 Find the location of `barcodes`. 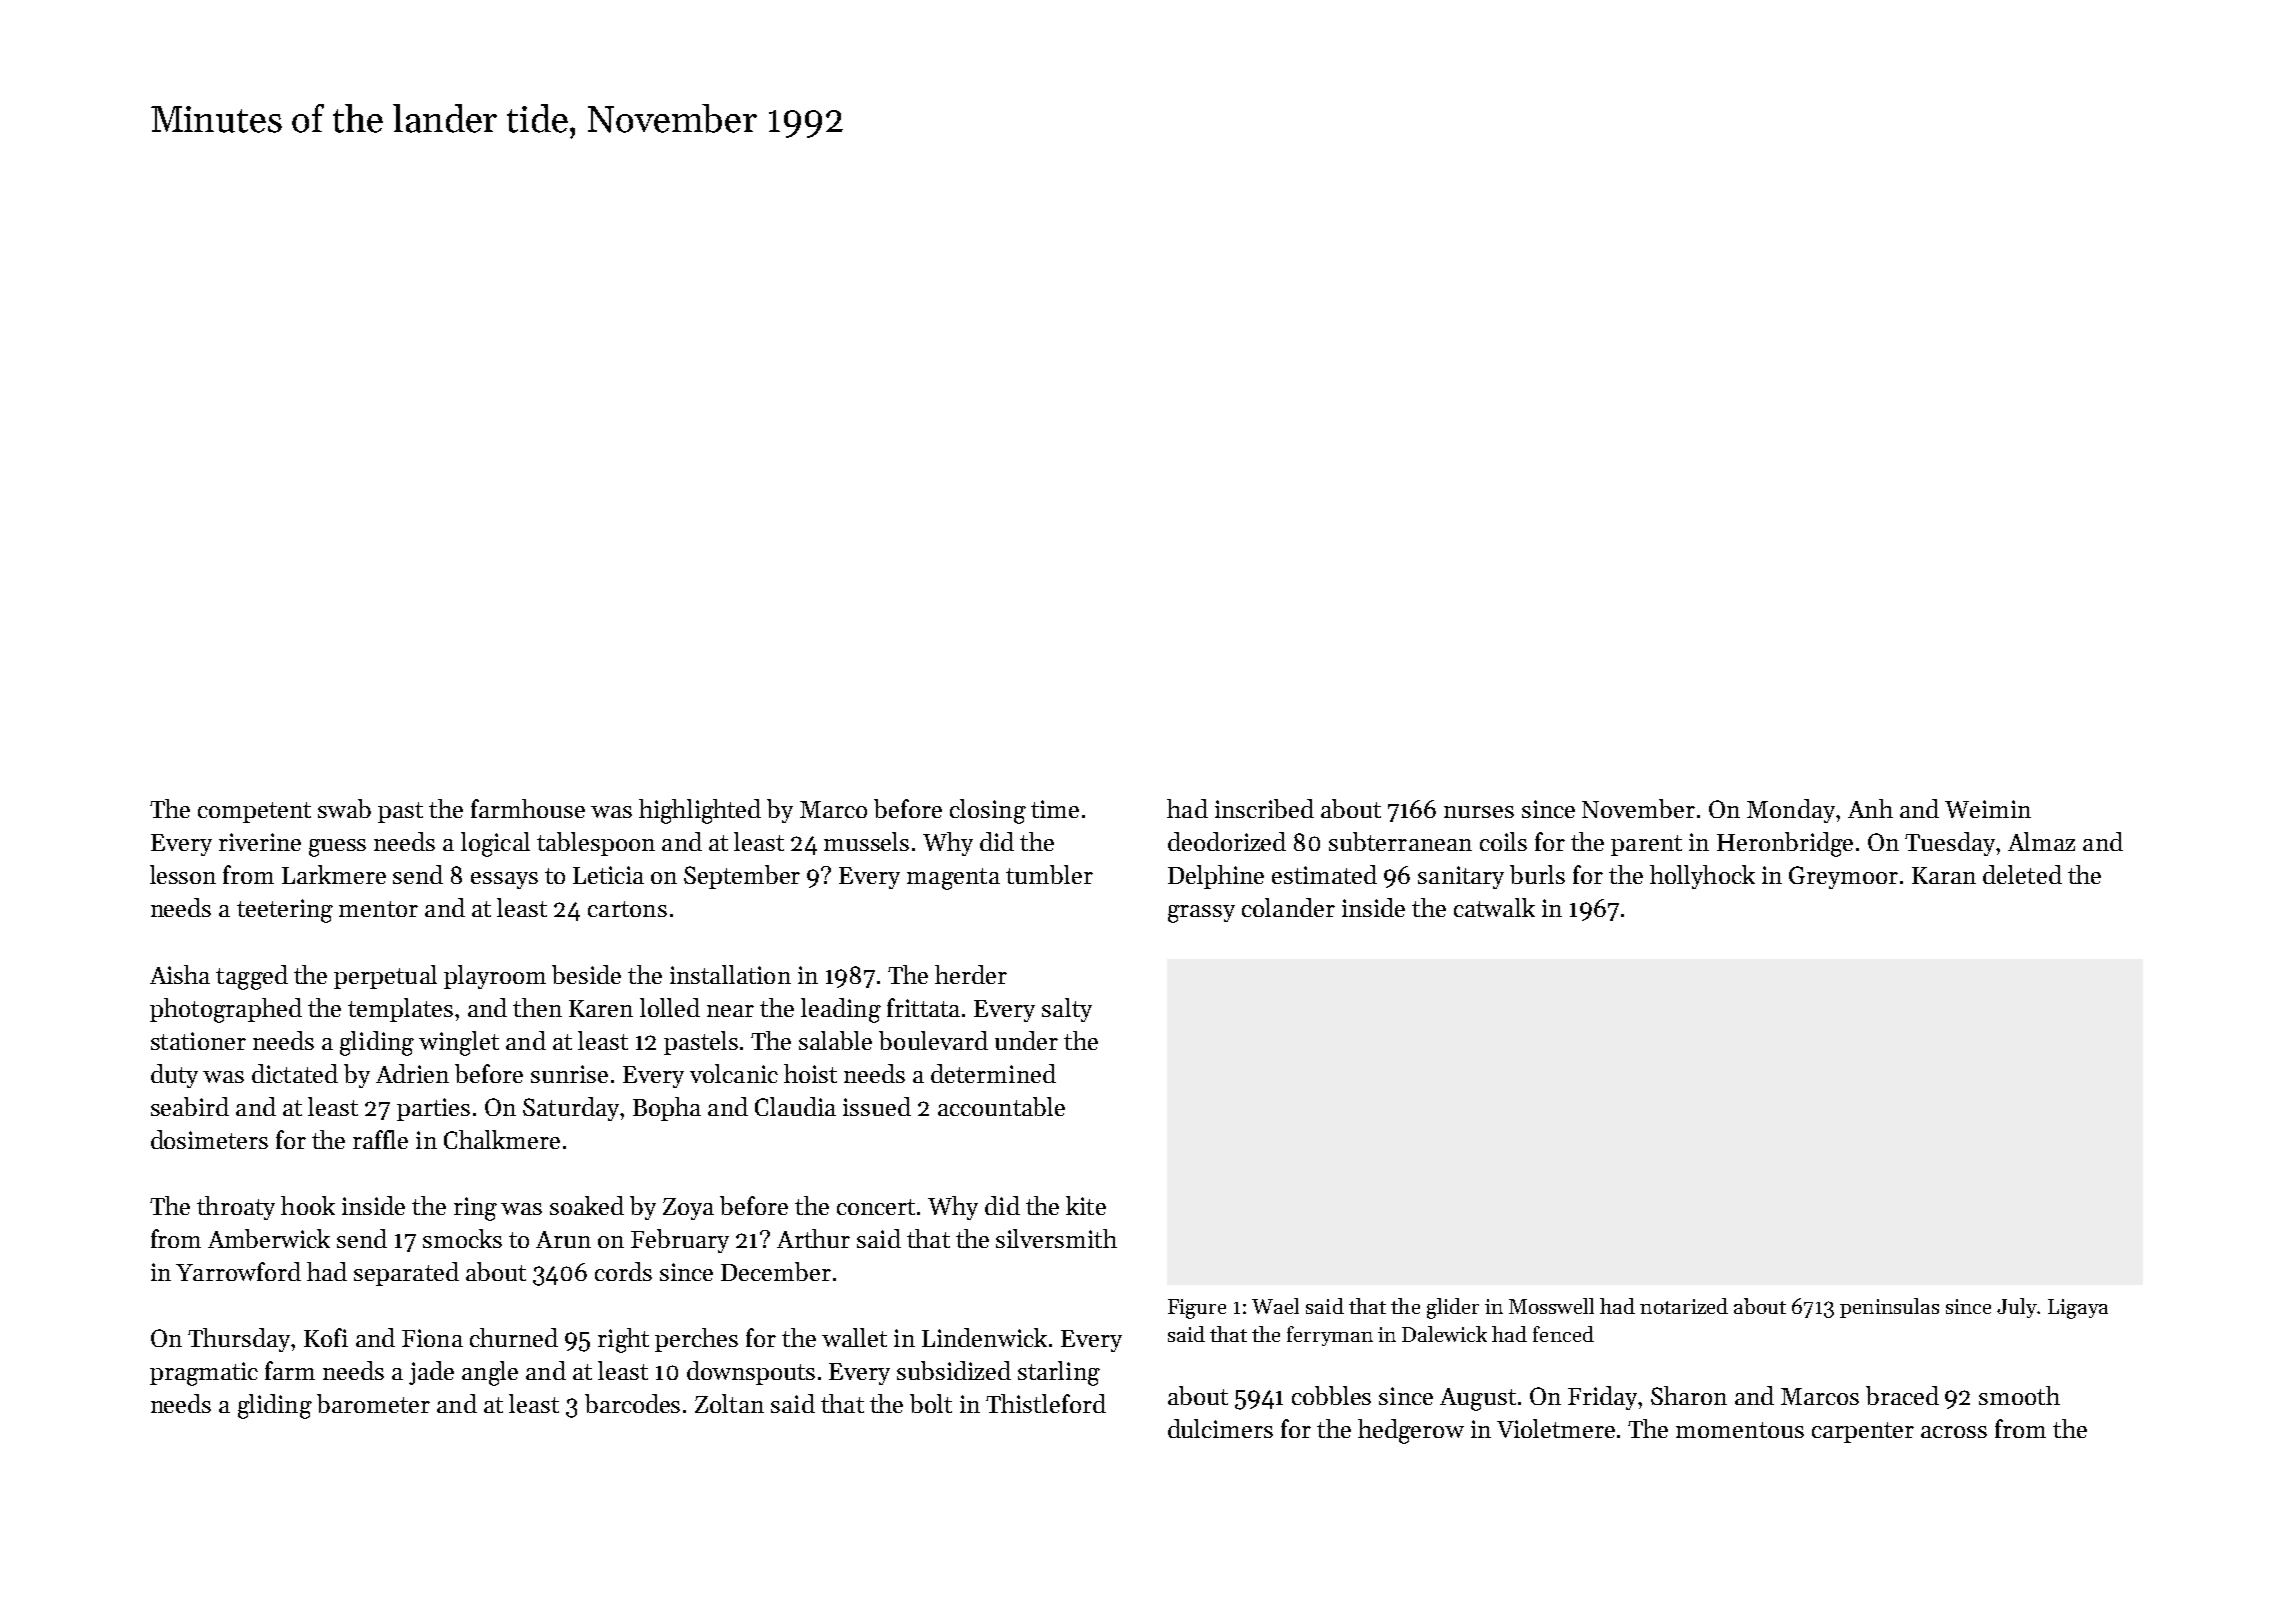

barcodes is located at coordinates (632, 1403).
